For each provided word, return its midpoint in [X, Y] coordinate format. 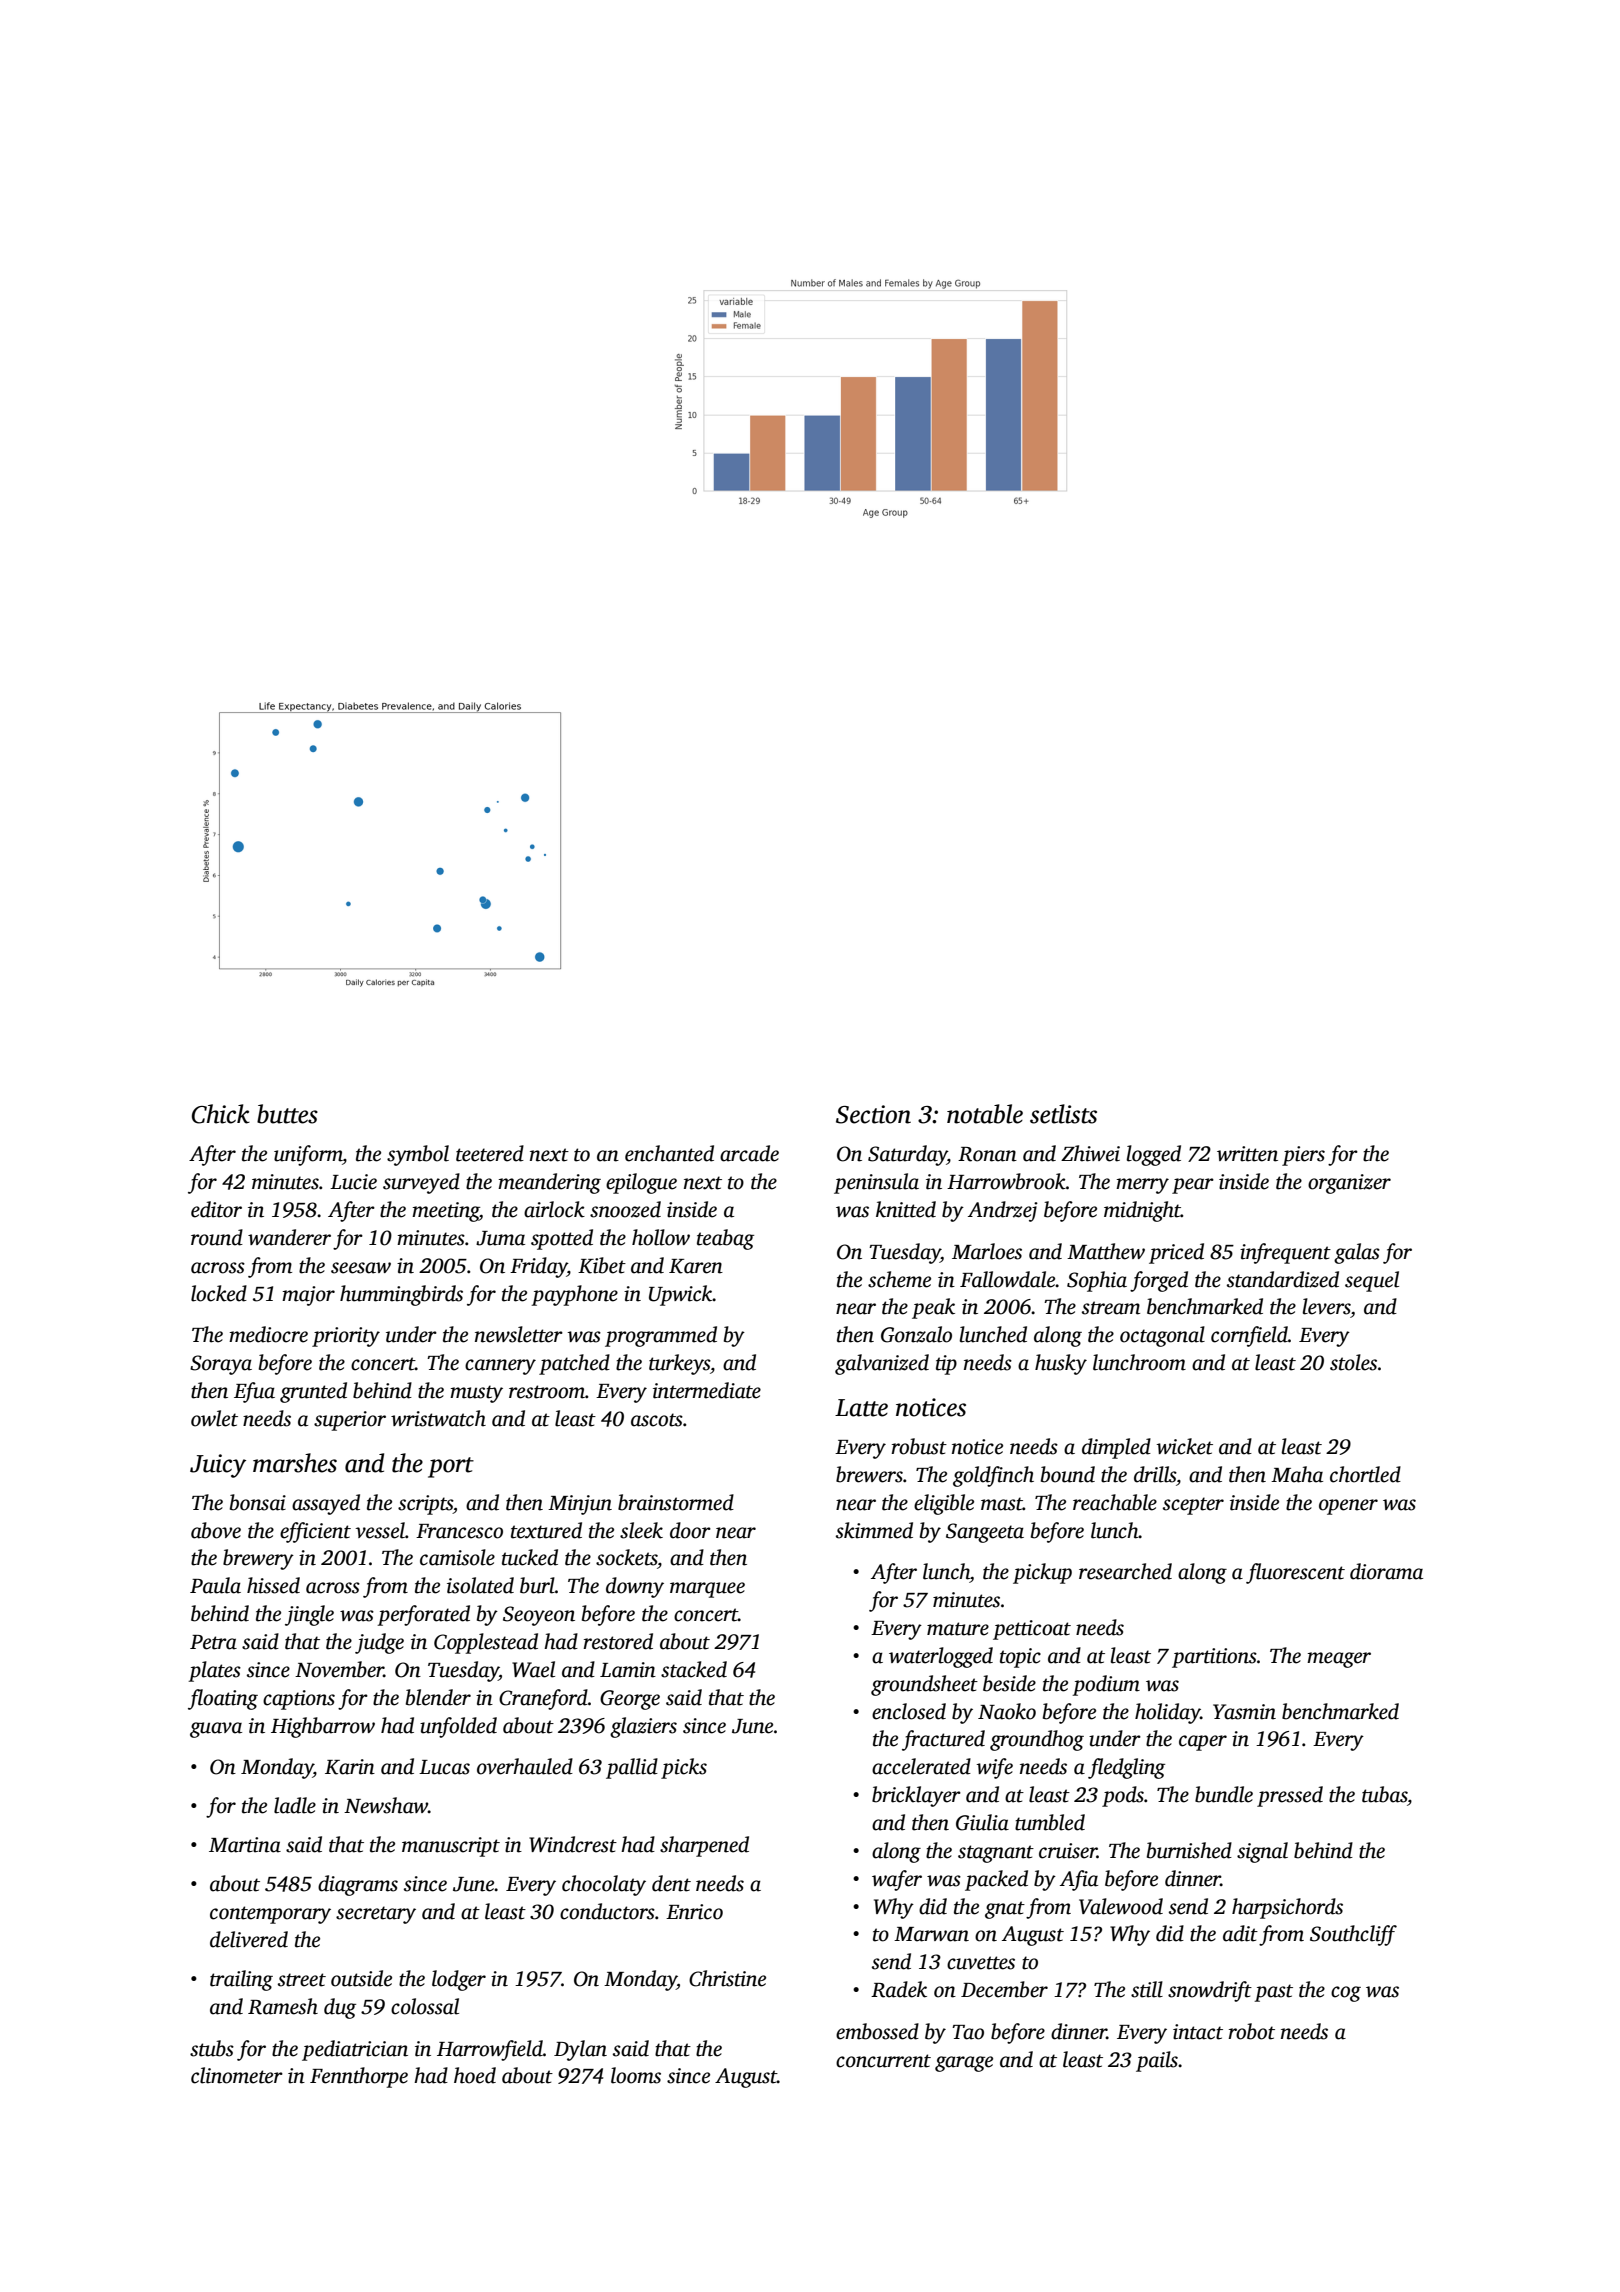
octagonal [1162, 1336]
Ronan [987, 1154]
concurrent [883, 2061]
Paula [215, 1585]
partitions [1214, 1658]
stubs [212, 2048]
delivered [249, 1939]
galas [1357, 1253]
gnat [1005, 1910]
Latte [861, 1408]
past [1273, 1993]
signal [1262, 1852]
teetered [490, 1153]
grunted [313, 1392]
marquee [707, 1590]
